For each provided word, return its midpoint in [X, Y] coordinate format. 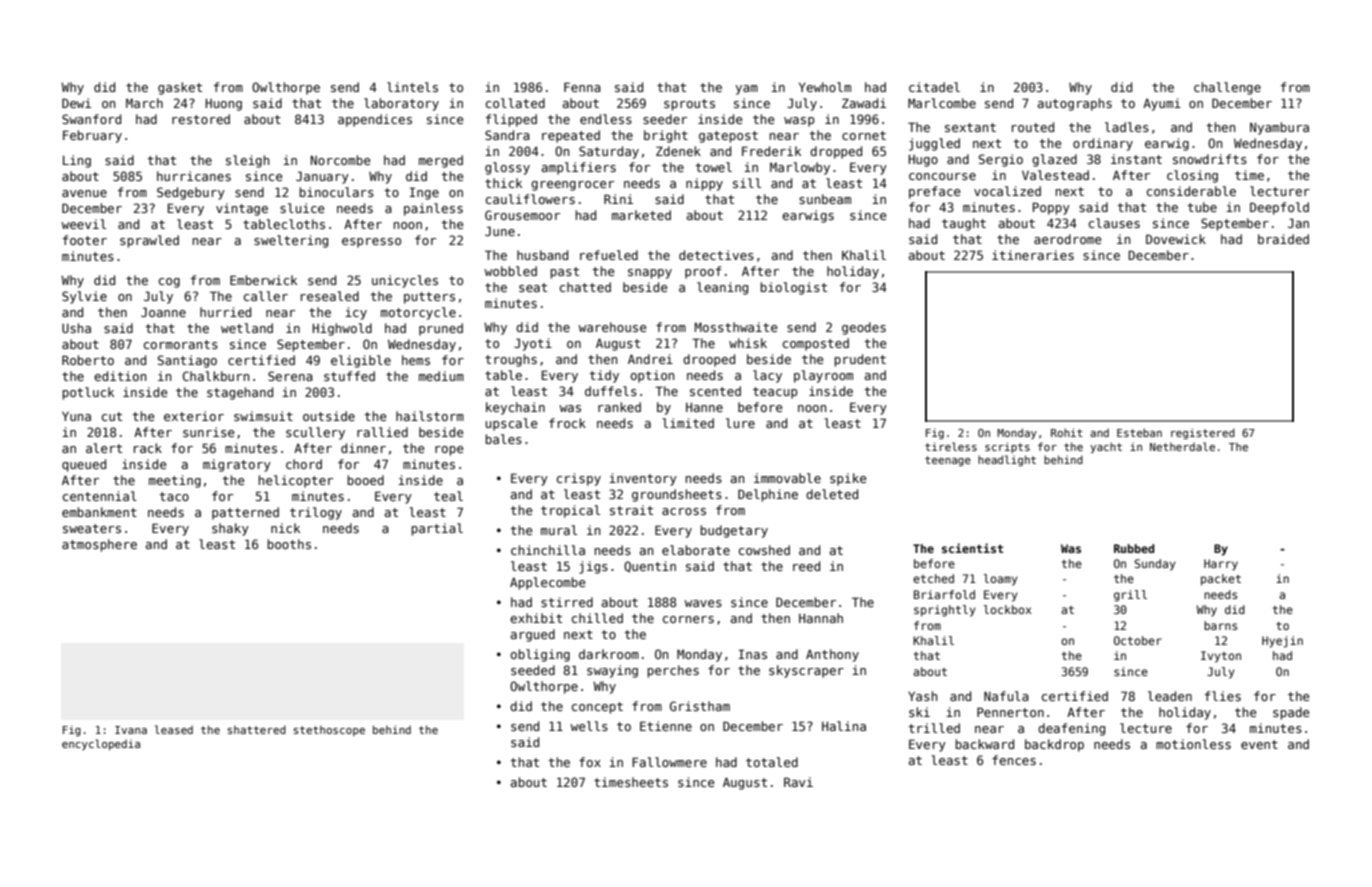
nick [285, 528]
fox [590, 762]
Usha [76, 328]
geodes [864, 328]
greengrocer [572, 186]
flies [1223, 696]
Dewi [76, 103]
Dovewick [1176, 239]
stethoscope [329, 730]
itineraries [1033, 255]
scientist [972, 548]
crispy [579, 479]
